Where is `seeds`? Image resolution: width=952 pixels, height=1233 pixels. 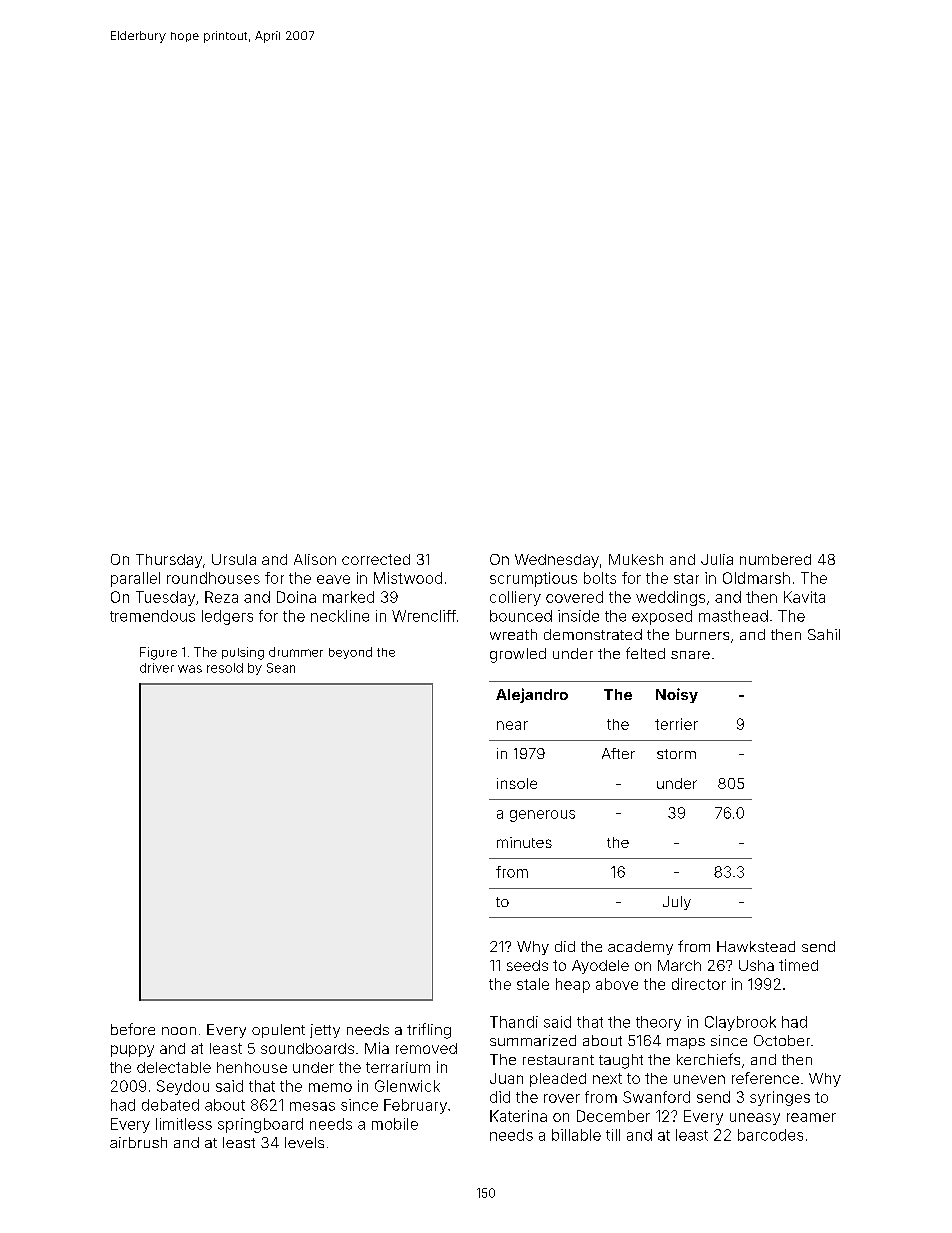
seeds is located at coordinates (527, 965).
